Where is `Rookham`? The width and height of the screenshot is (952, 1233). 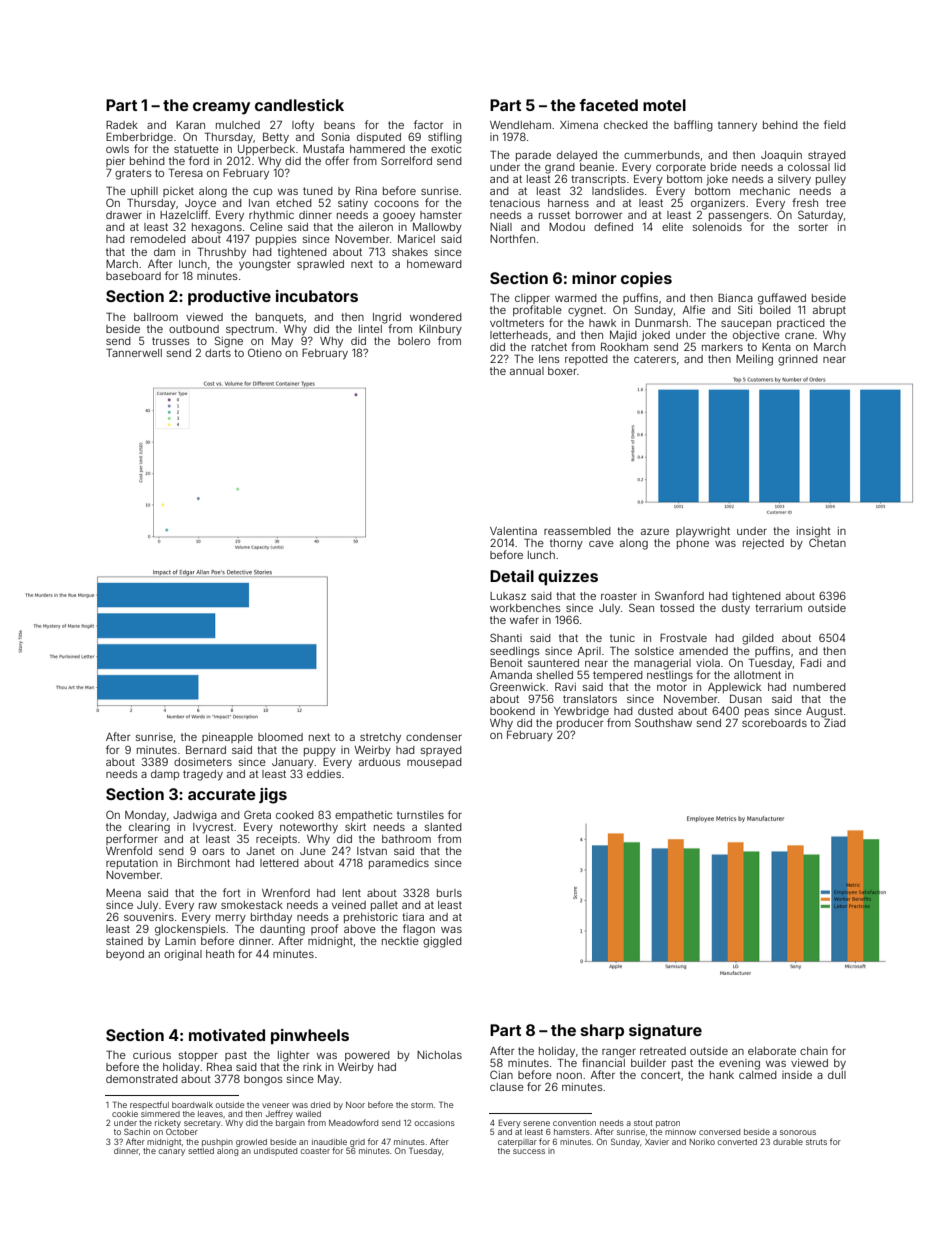
Rookham is located at coordinates (624, 346).
